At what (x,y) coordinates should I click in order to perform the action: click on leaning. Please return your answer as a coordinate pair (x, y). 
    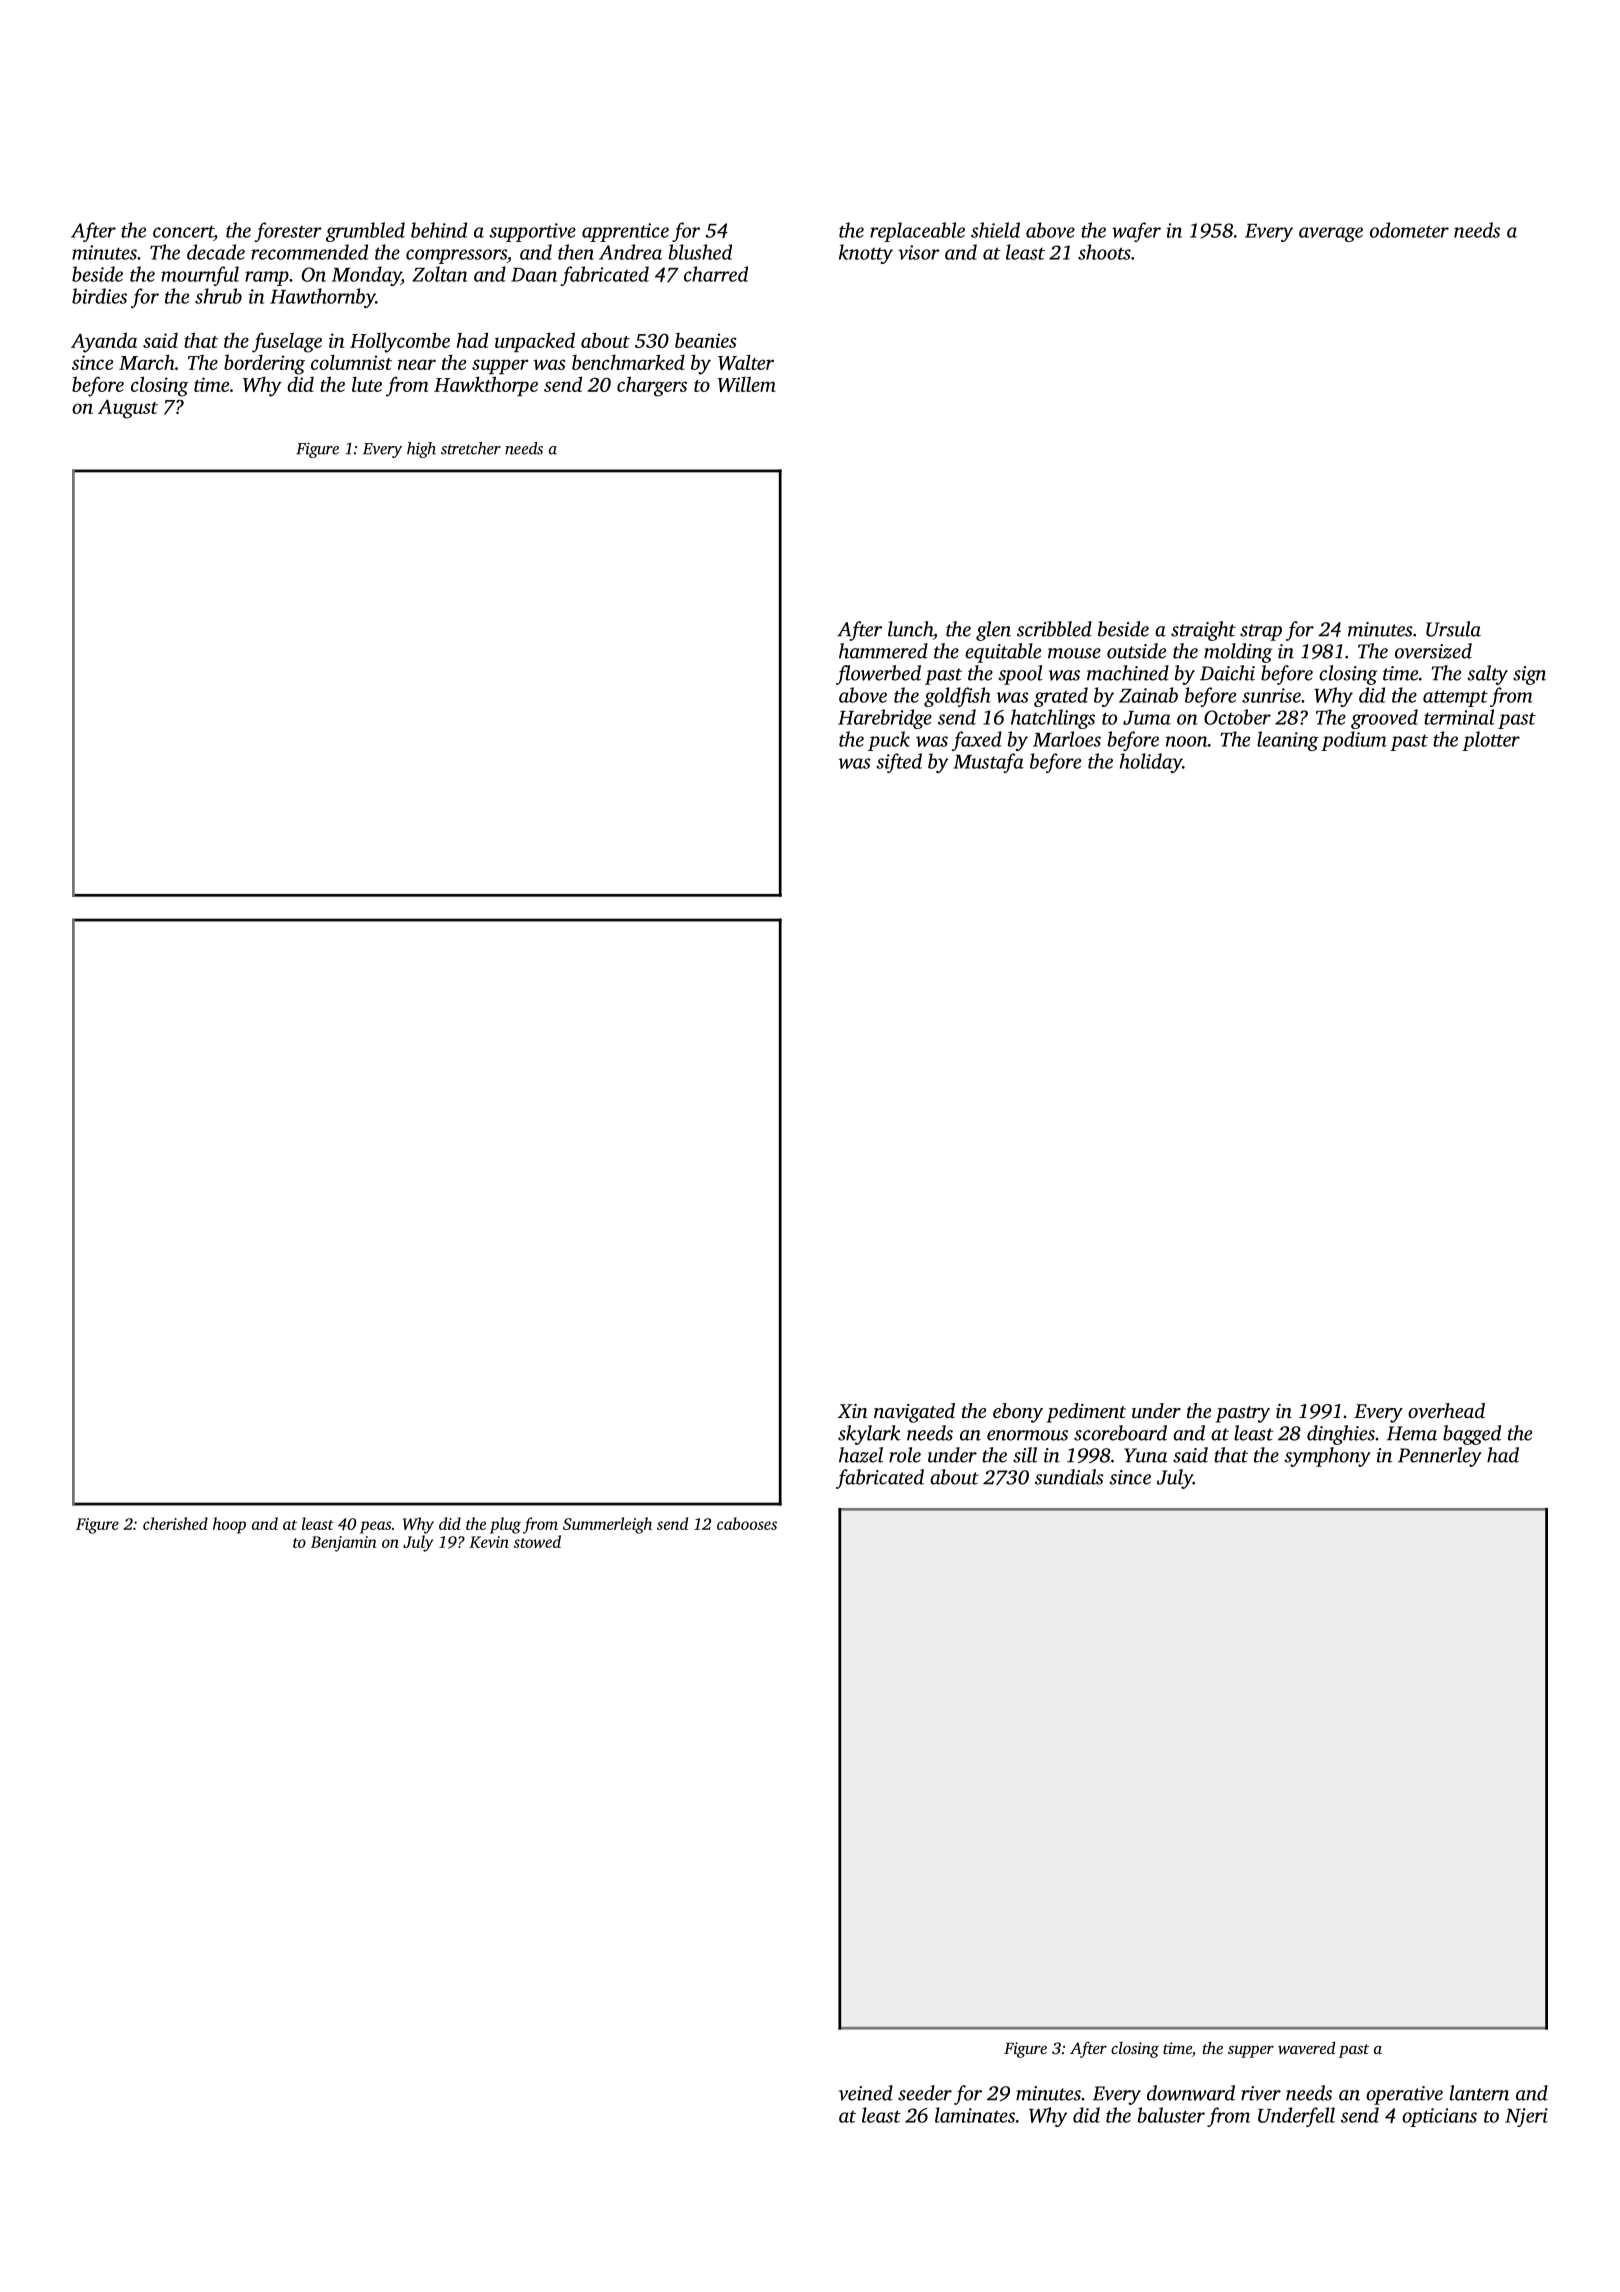
    Looking at the image, I should click on (1288, 741).
